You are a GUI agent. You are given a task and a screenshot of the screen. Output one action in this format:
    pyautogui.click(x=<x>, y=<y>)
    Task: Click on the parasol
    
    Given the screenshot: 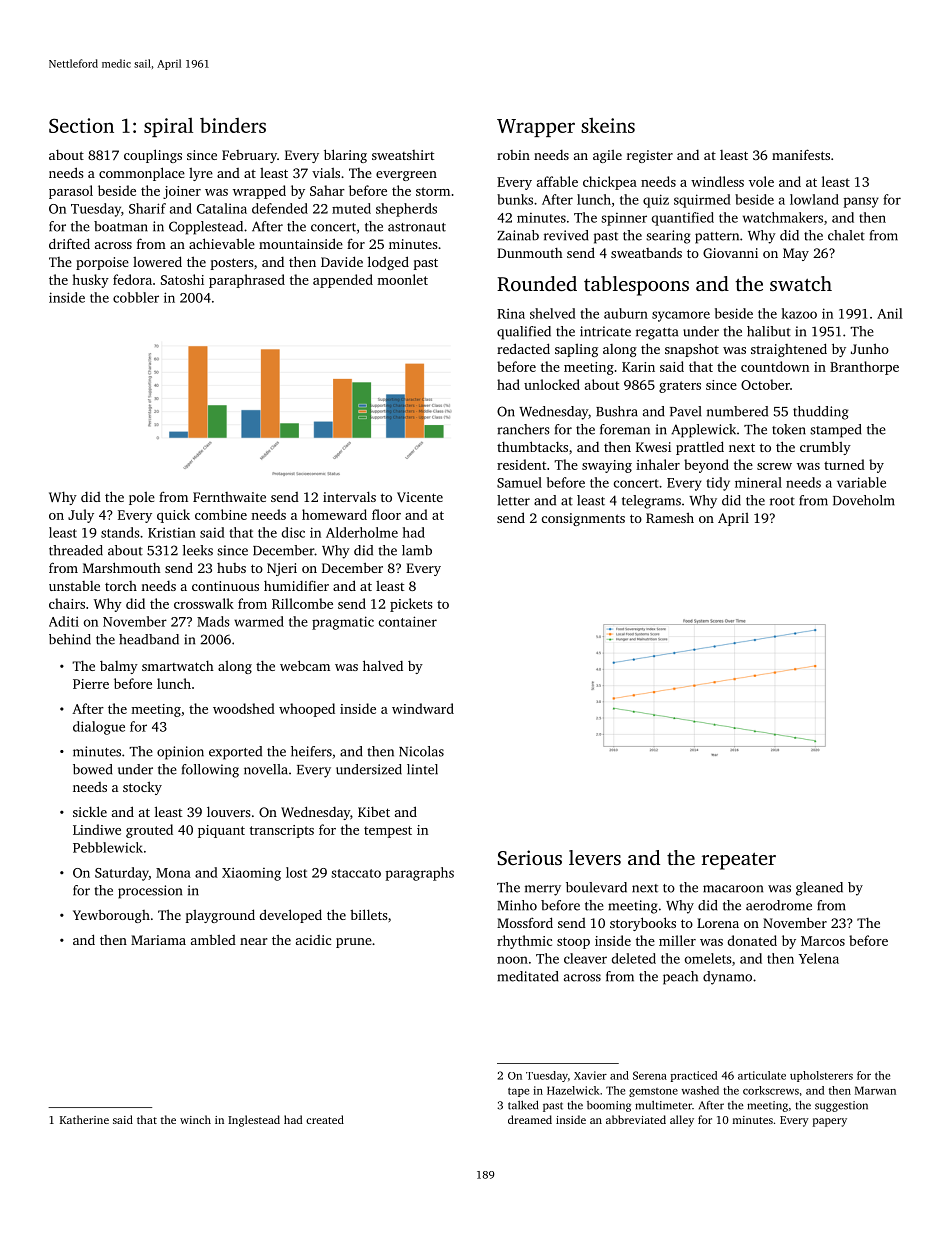 What is the action you would take?
    pyautogui.click(x=71, y=192)
